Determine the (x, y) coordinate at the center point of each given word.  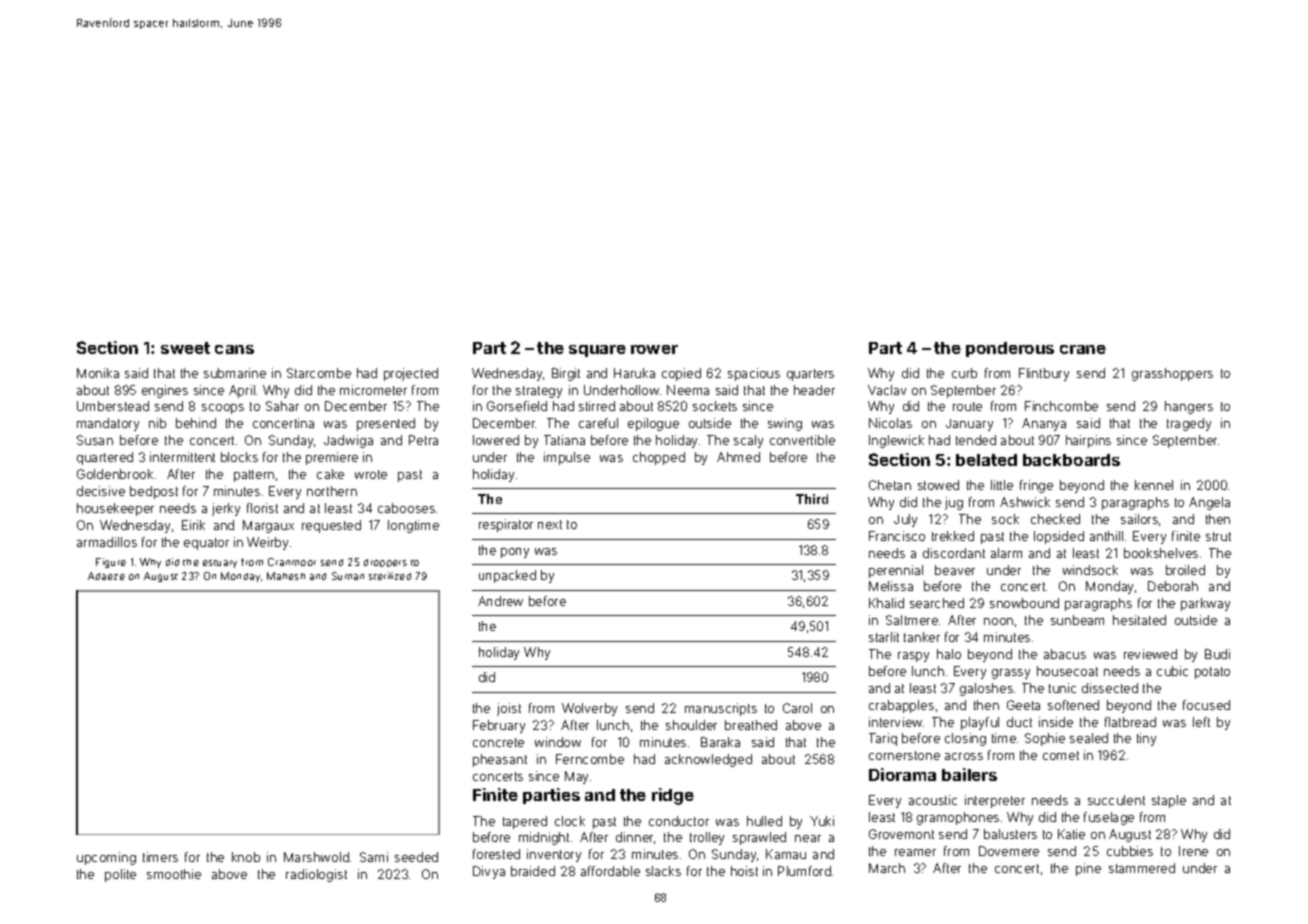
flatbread (1130, 722)
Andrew (500, 601)
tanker (922, 637)
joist (509, 709)
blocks (239, 457)
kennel (1154, 485)
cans (234, 349)
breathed (751, 725)
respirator (506, 525)
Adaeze (106, 576)
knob (246, 857)
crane (1083, 349)
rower (654, 349)
